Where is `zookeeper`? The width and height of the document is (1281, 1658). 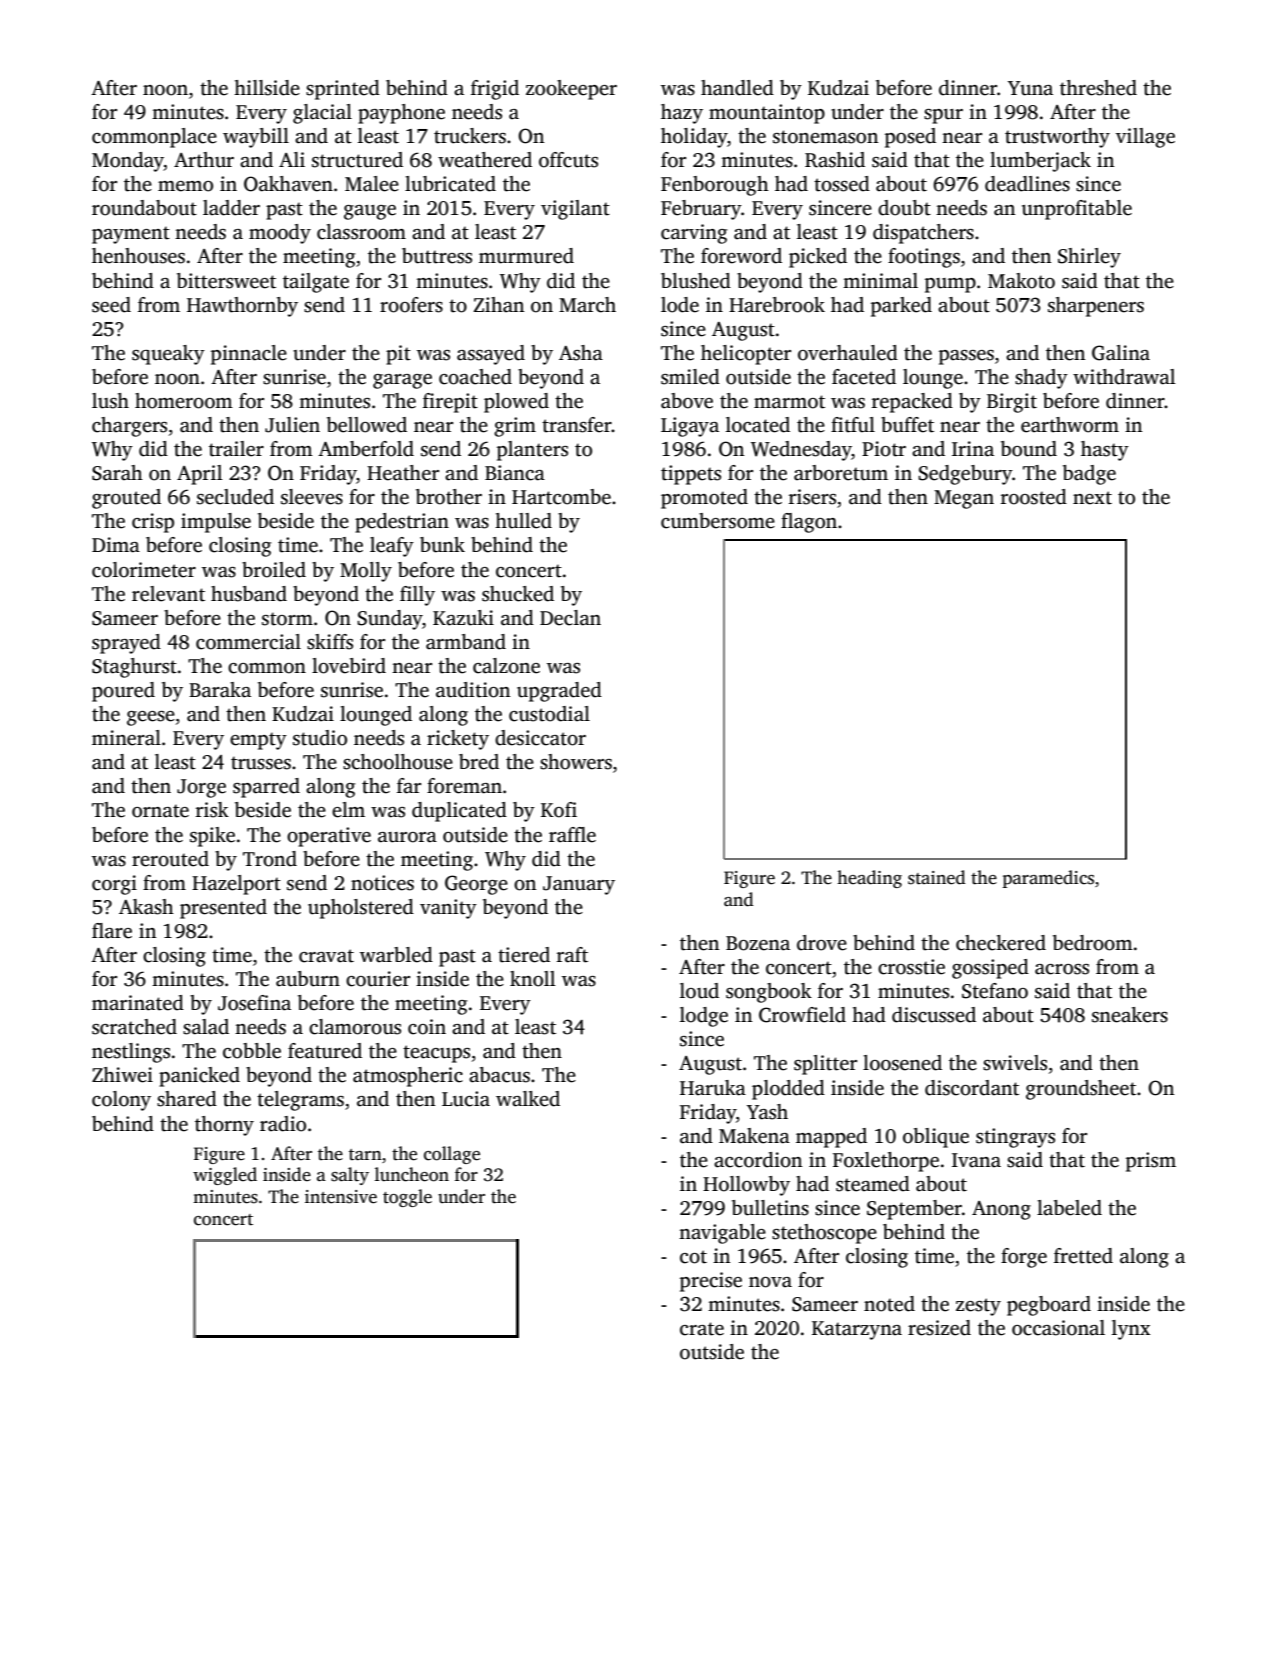
zookeeper is located at coordinates (571, 90).
